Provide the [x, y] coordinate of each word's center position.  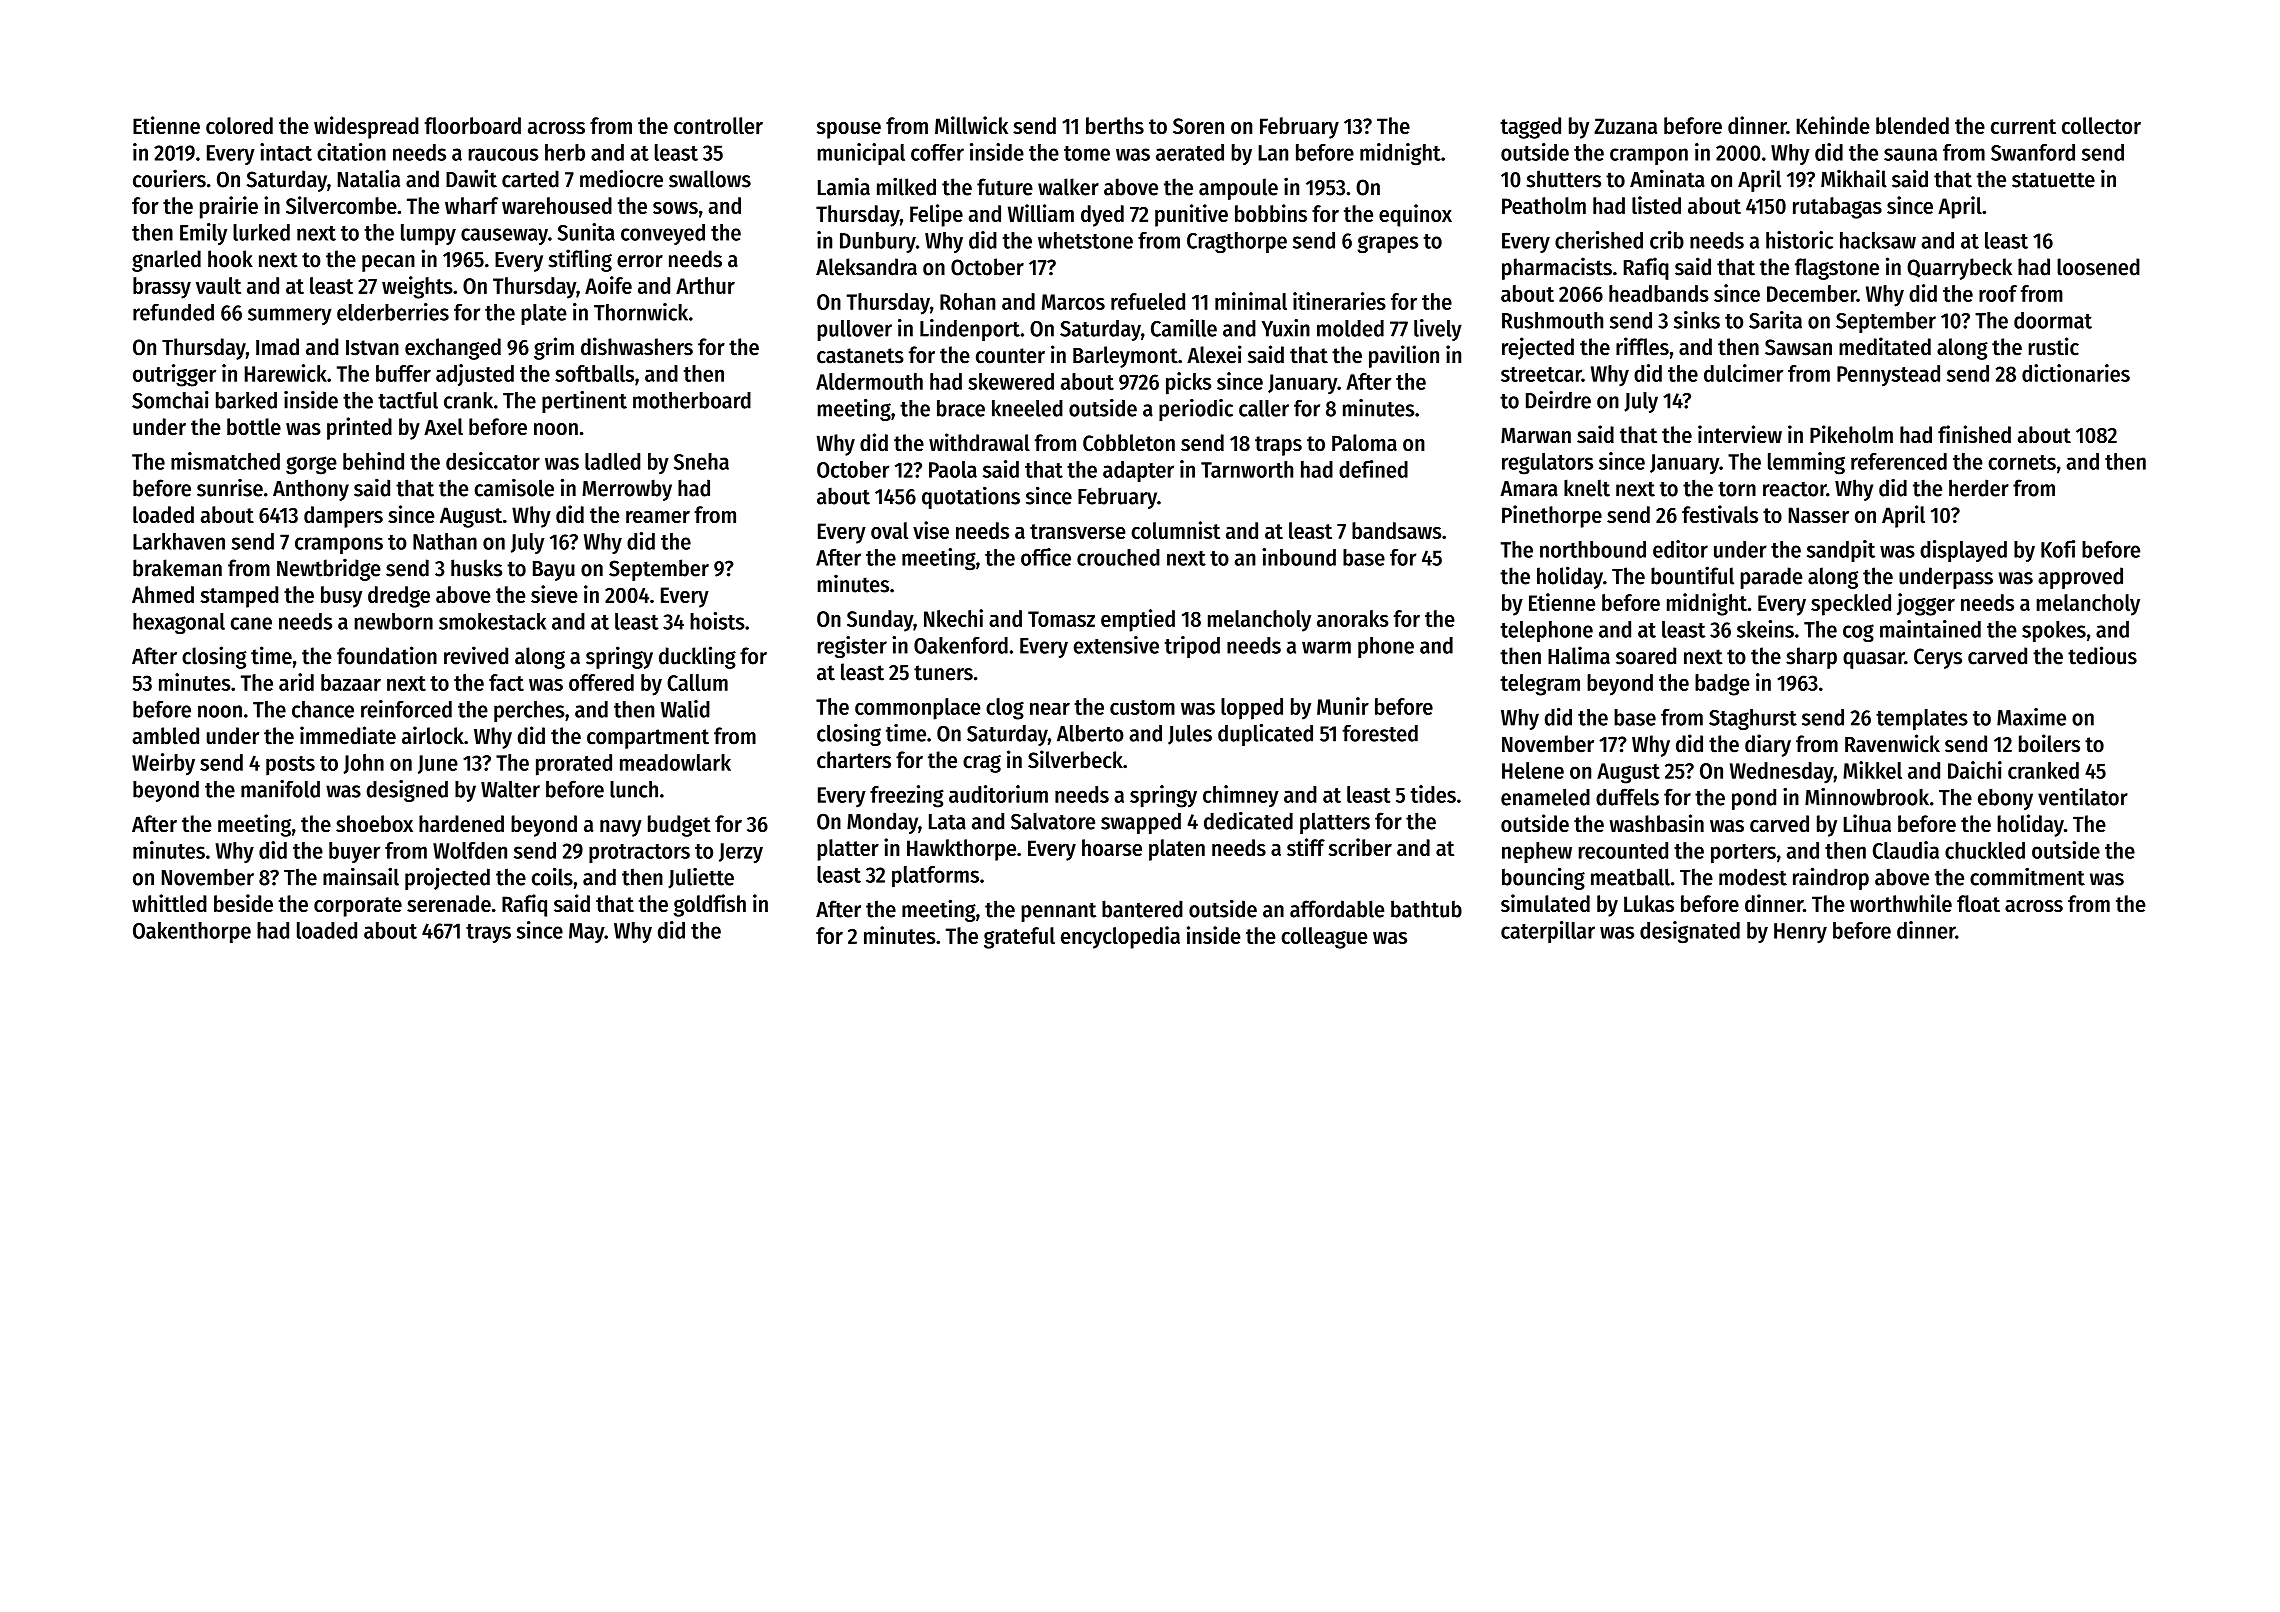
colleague [1324, 938]
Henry [1800, 933]
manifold [280, 789]
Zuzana [1625, 126]
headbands [1659, 293]
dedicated [1248, 821]
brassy [162, 288]
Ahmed [163, 594]
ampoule [1238, 189]
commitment [2027, 876]
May [587, 933]
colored [239, 125]
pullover [855, 330]
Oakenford [961, 645]
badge [1722, 685]
